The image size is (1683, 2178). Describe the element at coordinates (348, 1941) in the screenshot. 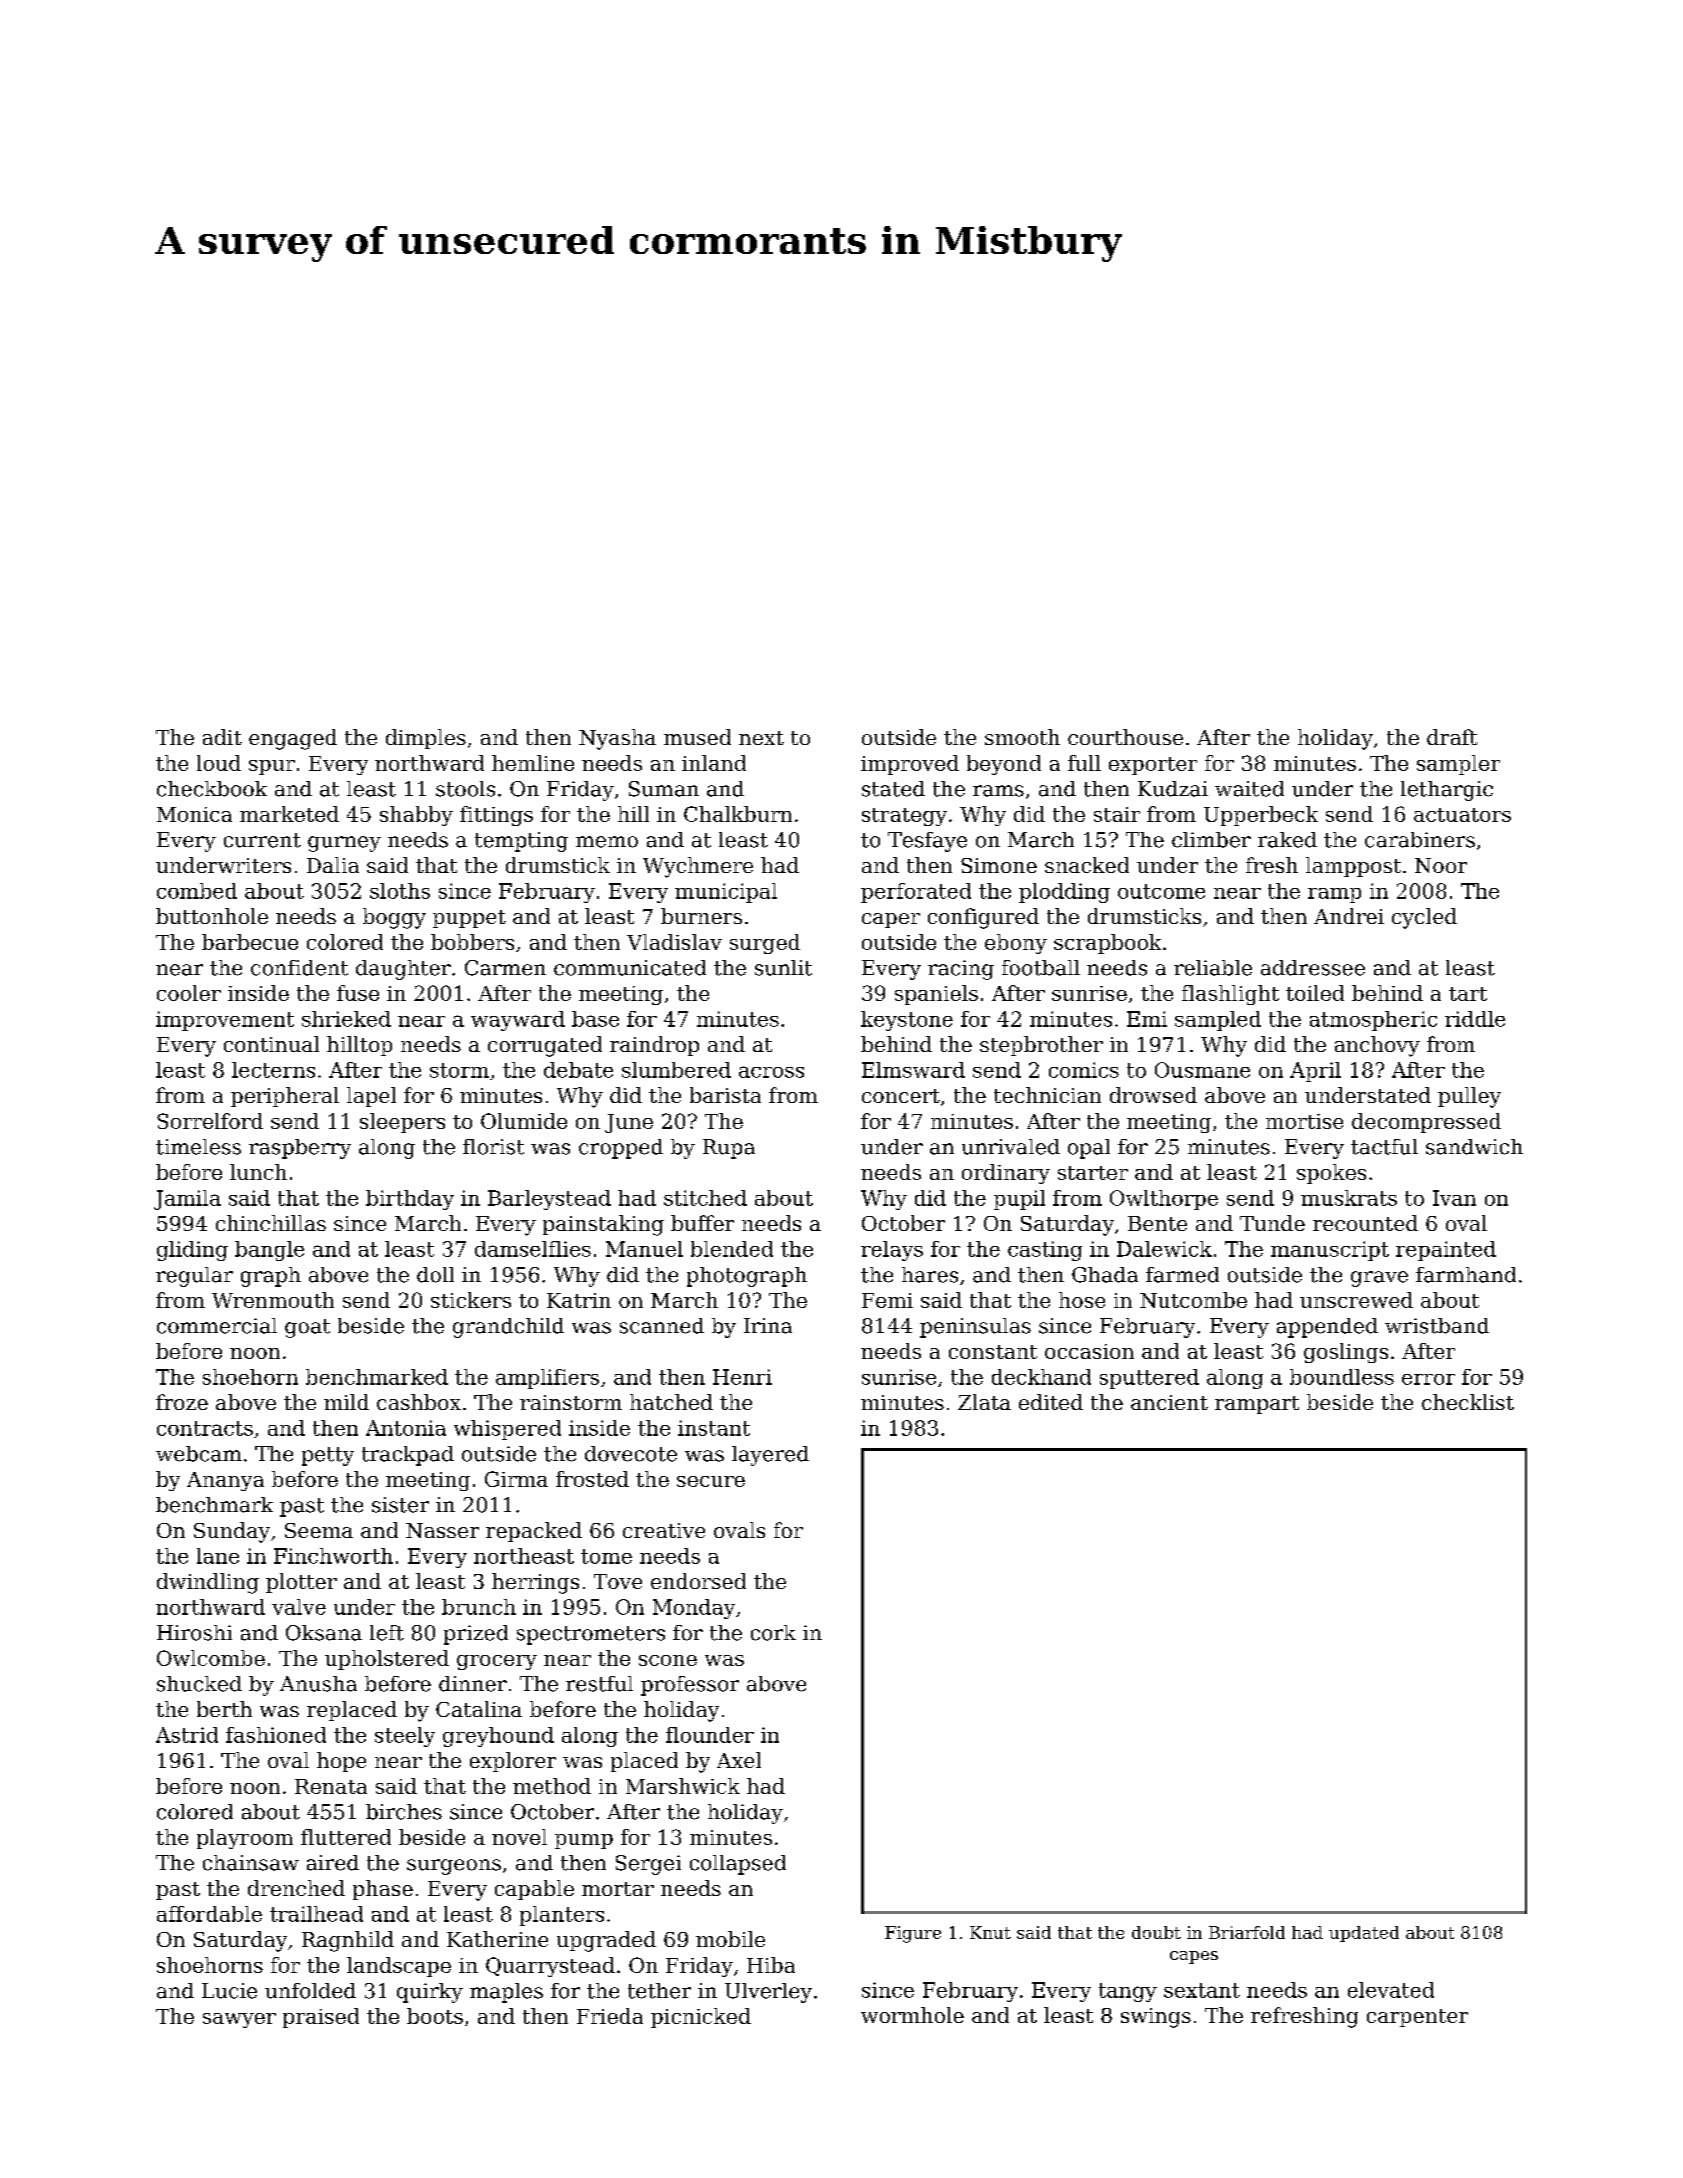

I see `Ragnhild` at that location.
